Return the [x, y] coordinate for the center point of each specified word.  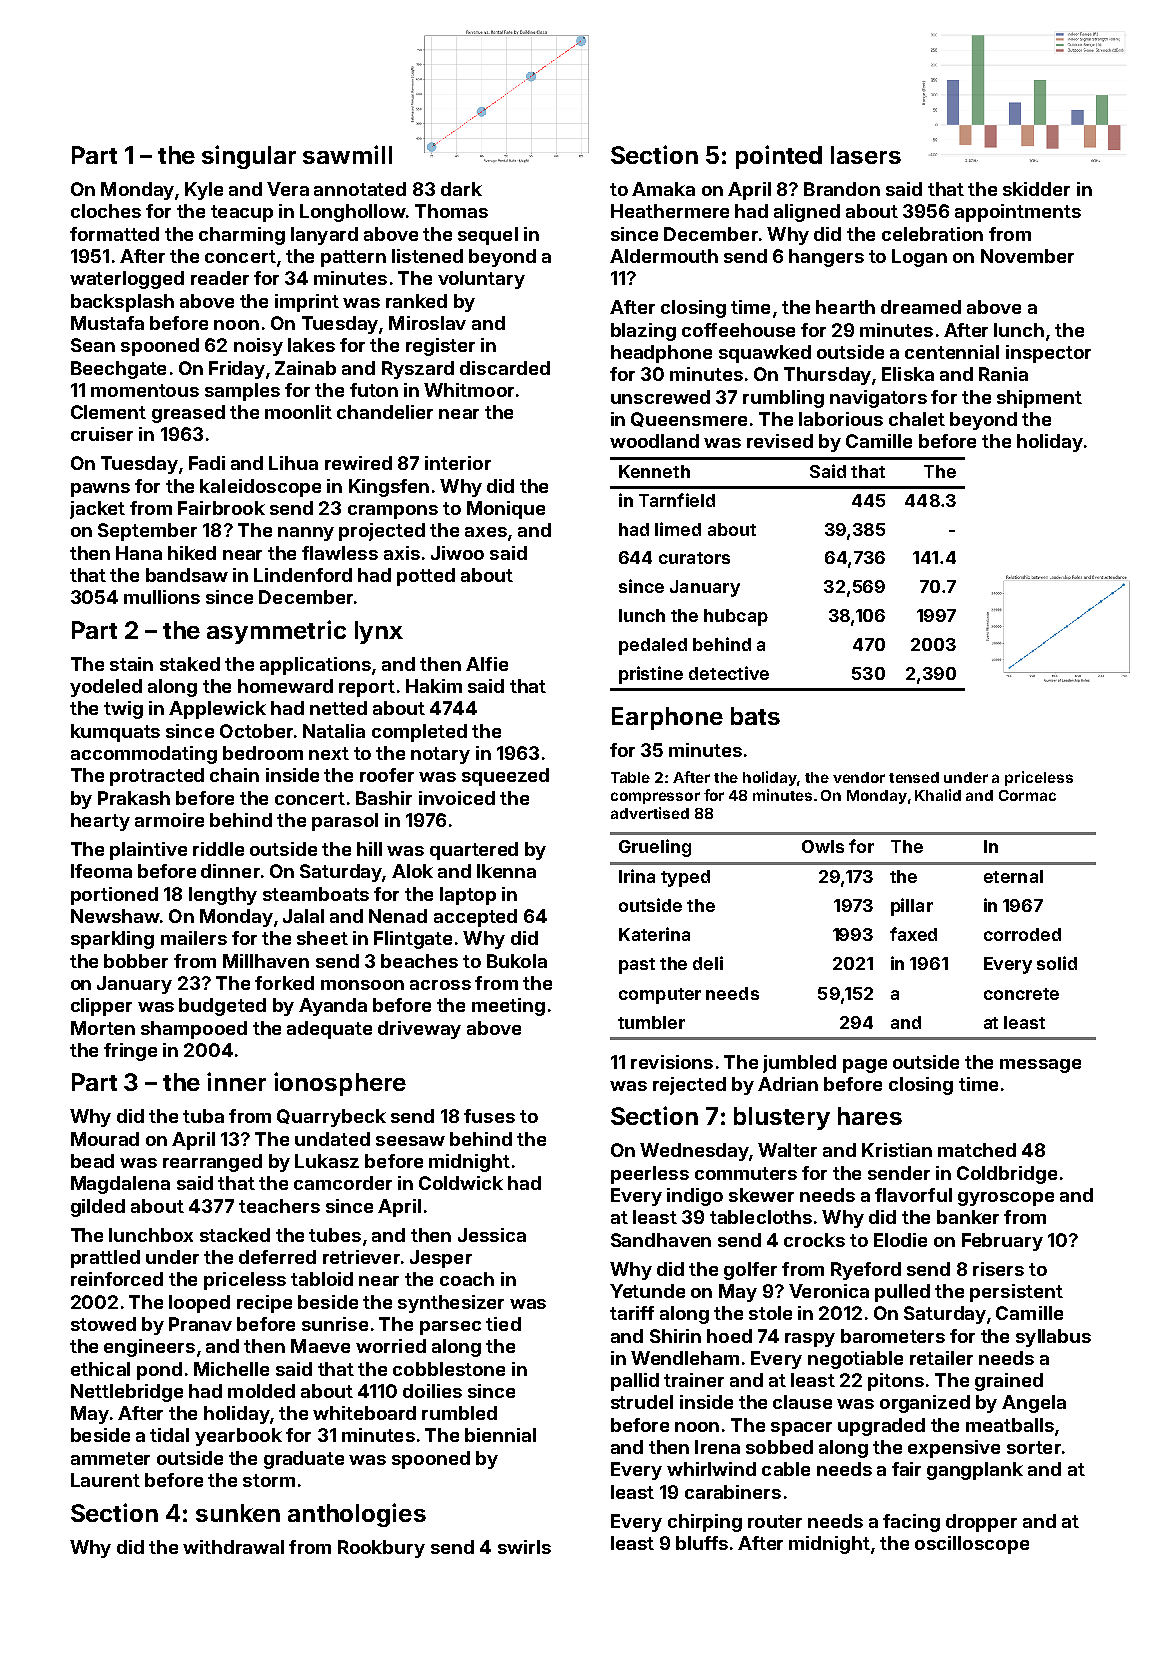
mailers [194, 938]
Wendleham [685, 1358]
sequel [488, 236]
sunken [238, 1513]
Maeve [320, 1346]
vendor [859, 777]
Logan [919, 258]
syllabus [1053, 1338]
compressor [655, 798]
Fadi [207, 463]
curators [694, 558]
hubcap [736, 617]
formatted [114, 234]
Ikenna [506, 871]
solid [1057, 963]
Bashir [384, 798]
